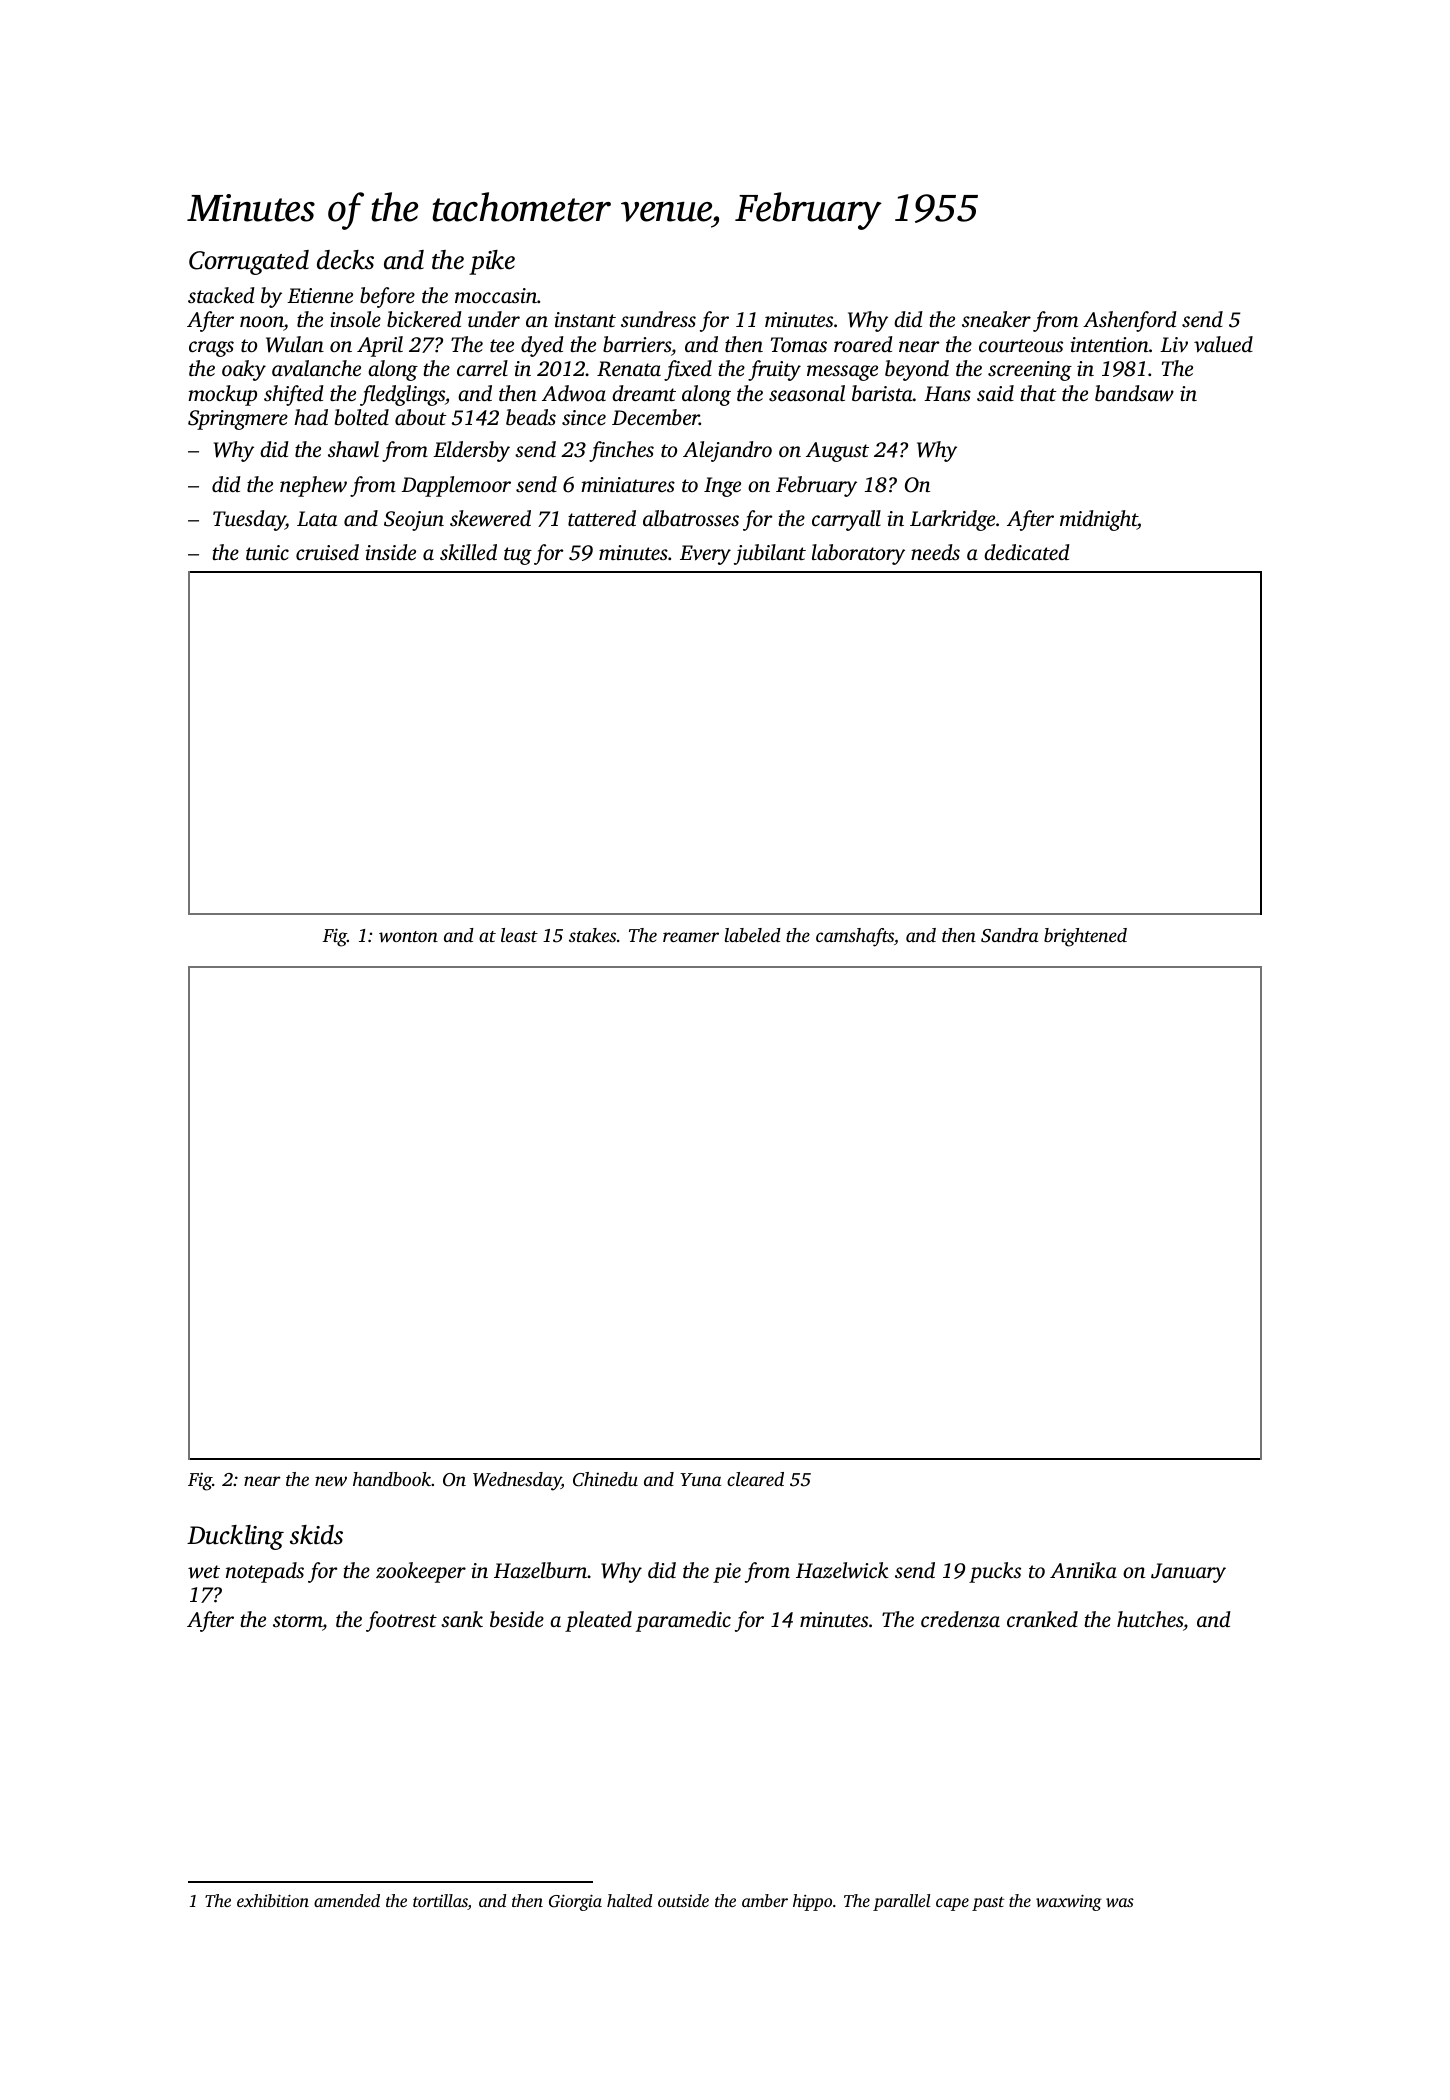 The width and height of the screenshot is (1450, 2100). What do you see at coordinates (1130, 321) in the screenshot?
I see `Ashenford` at bounding box center [1130, 321].
